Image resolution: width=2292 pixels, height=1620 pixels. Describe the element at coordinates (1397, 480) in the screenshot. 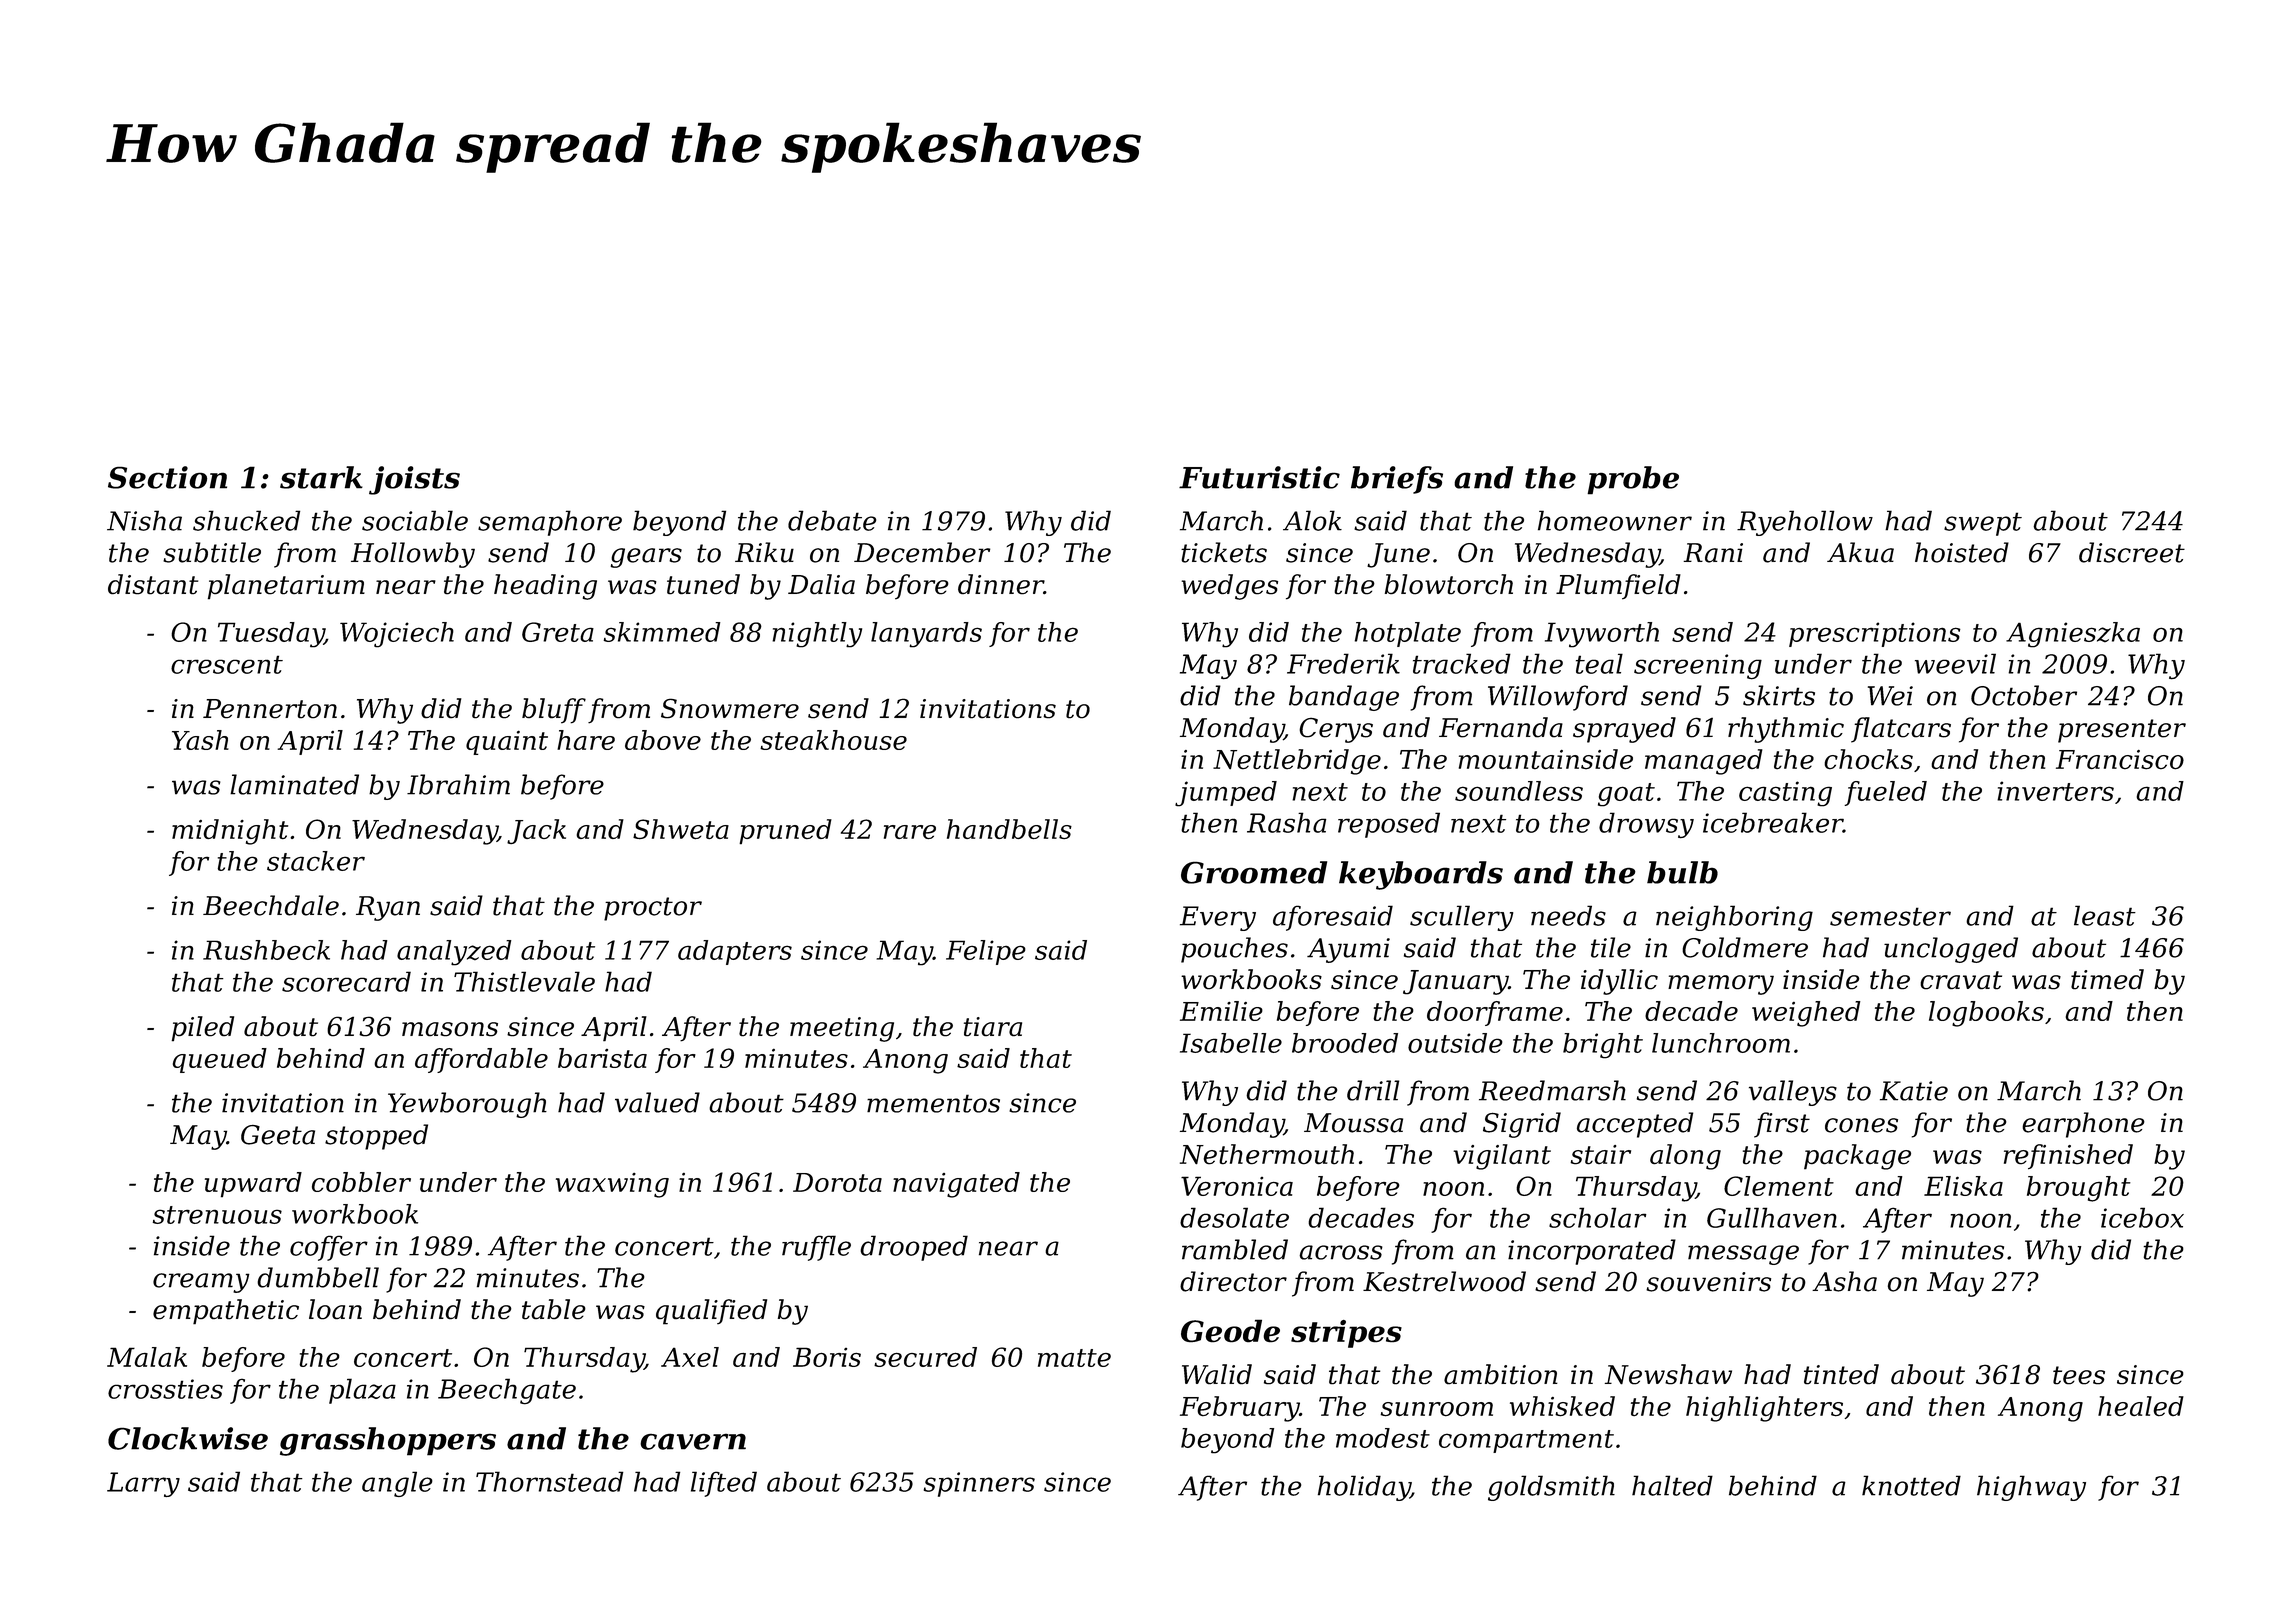

I see `briefs` at that location.
